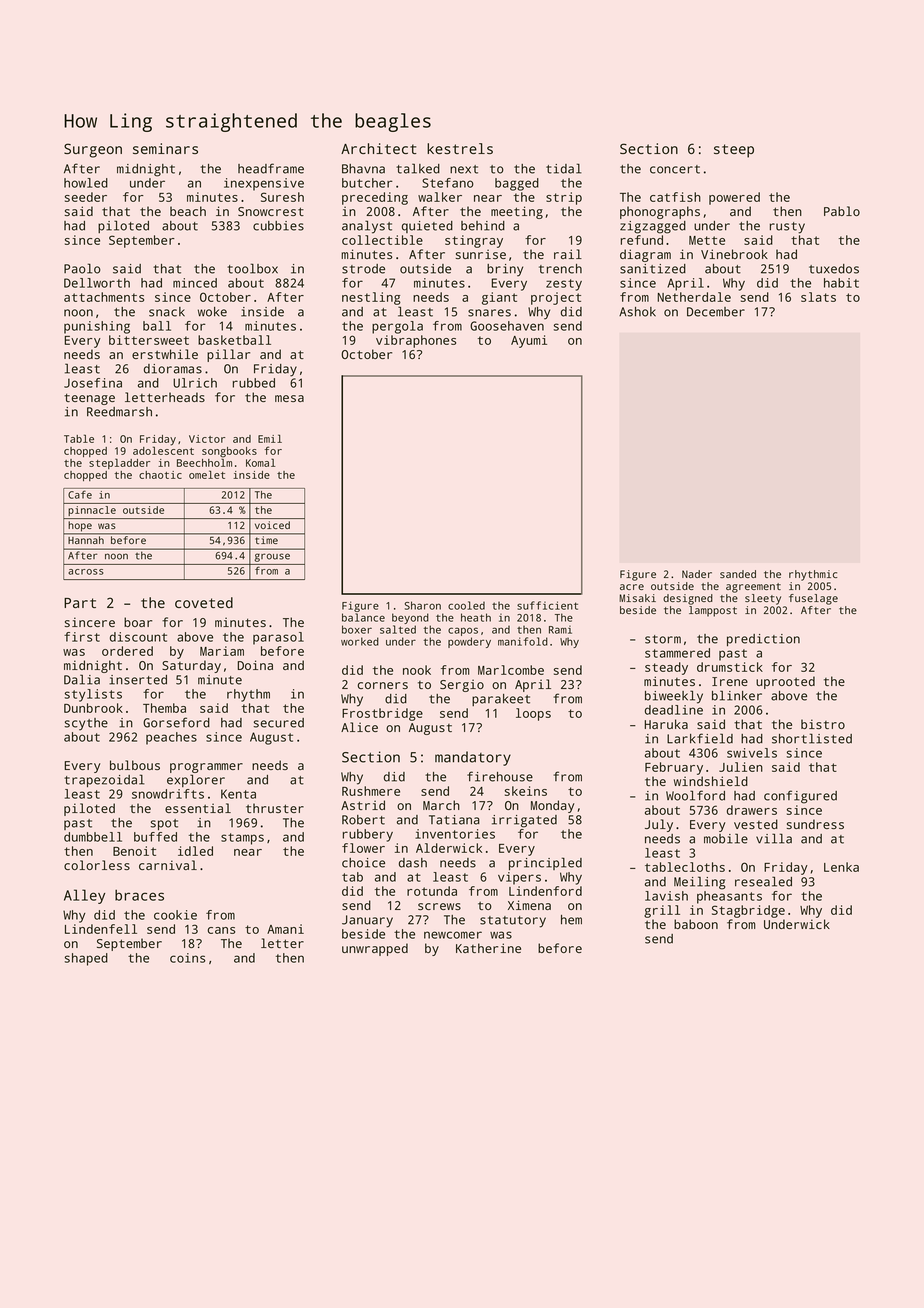 Image resolution: width=924 pixels, height=1308 pixels. I want to click on cans, so click(221, 930).
